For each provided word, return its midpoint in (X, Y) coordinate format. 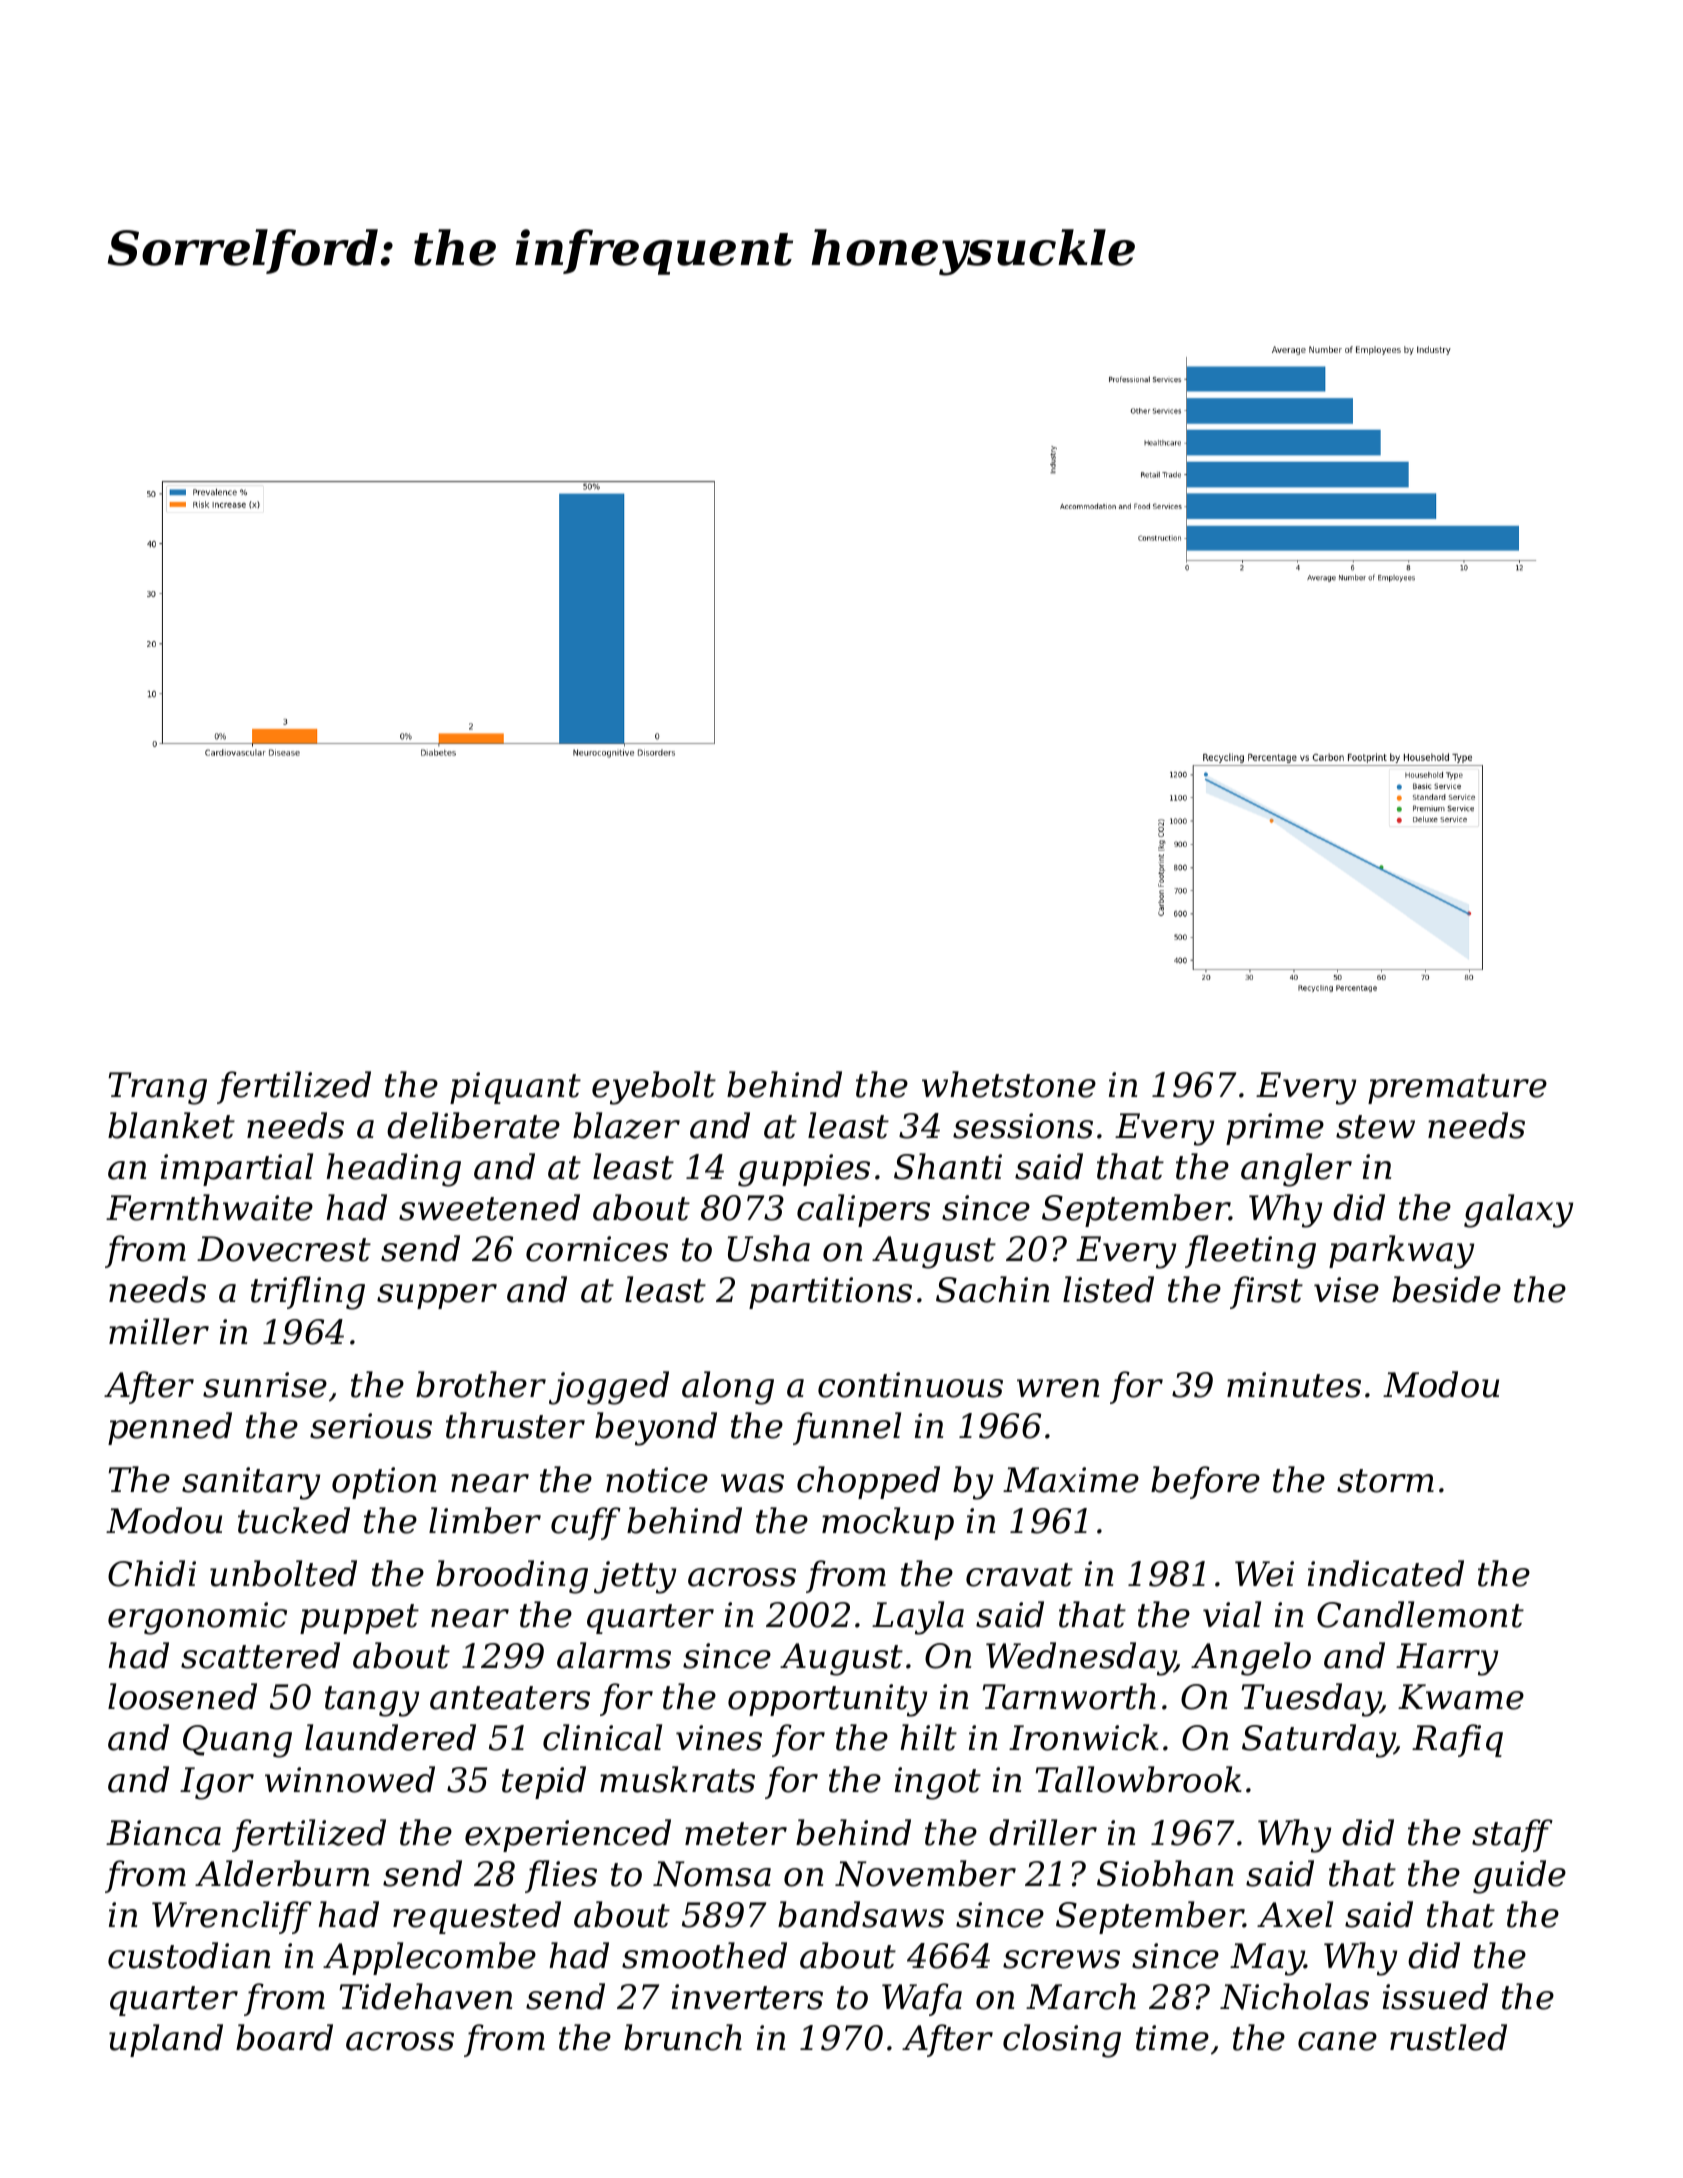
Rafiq (1457, 1740)
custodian (189, 1955)
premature (1457, 1089)
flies (561, 1876)
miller (159, 1331)
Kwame (1461, 1697)
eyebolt (654, 1088)
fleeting (1250, 1252)
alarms (614, 1655)
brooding (512, 1577)
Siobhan (1165, 1873)
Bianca (163, 1833)
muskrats (677, 1779)
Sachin (992, 1289)
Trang (157, 1088)
